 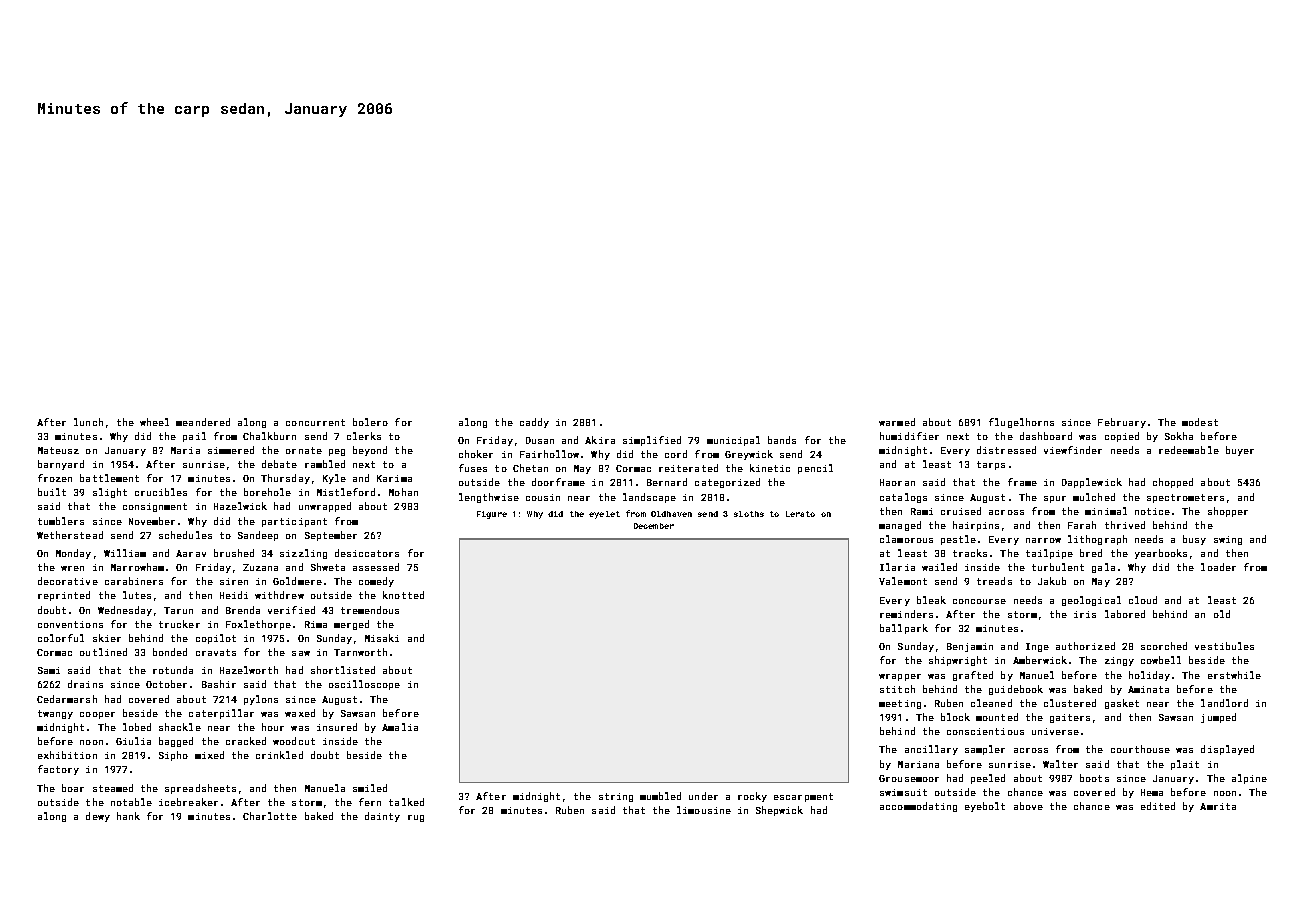 I want to click on displayed, so click(x=1227, y=750).
